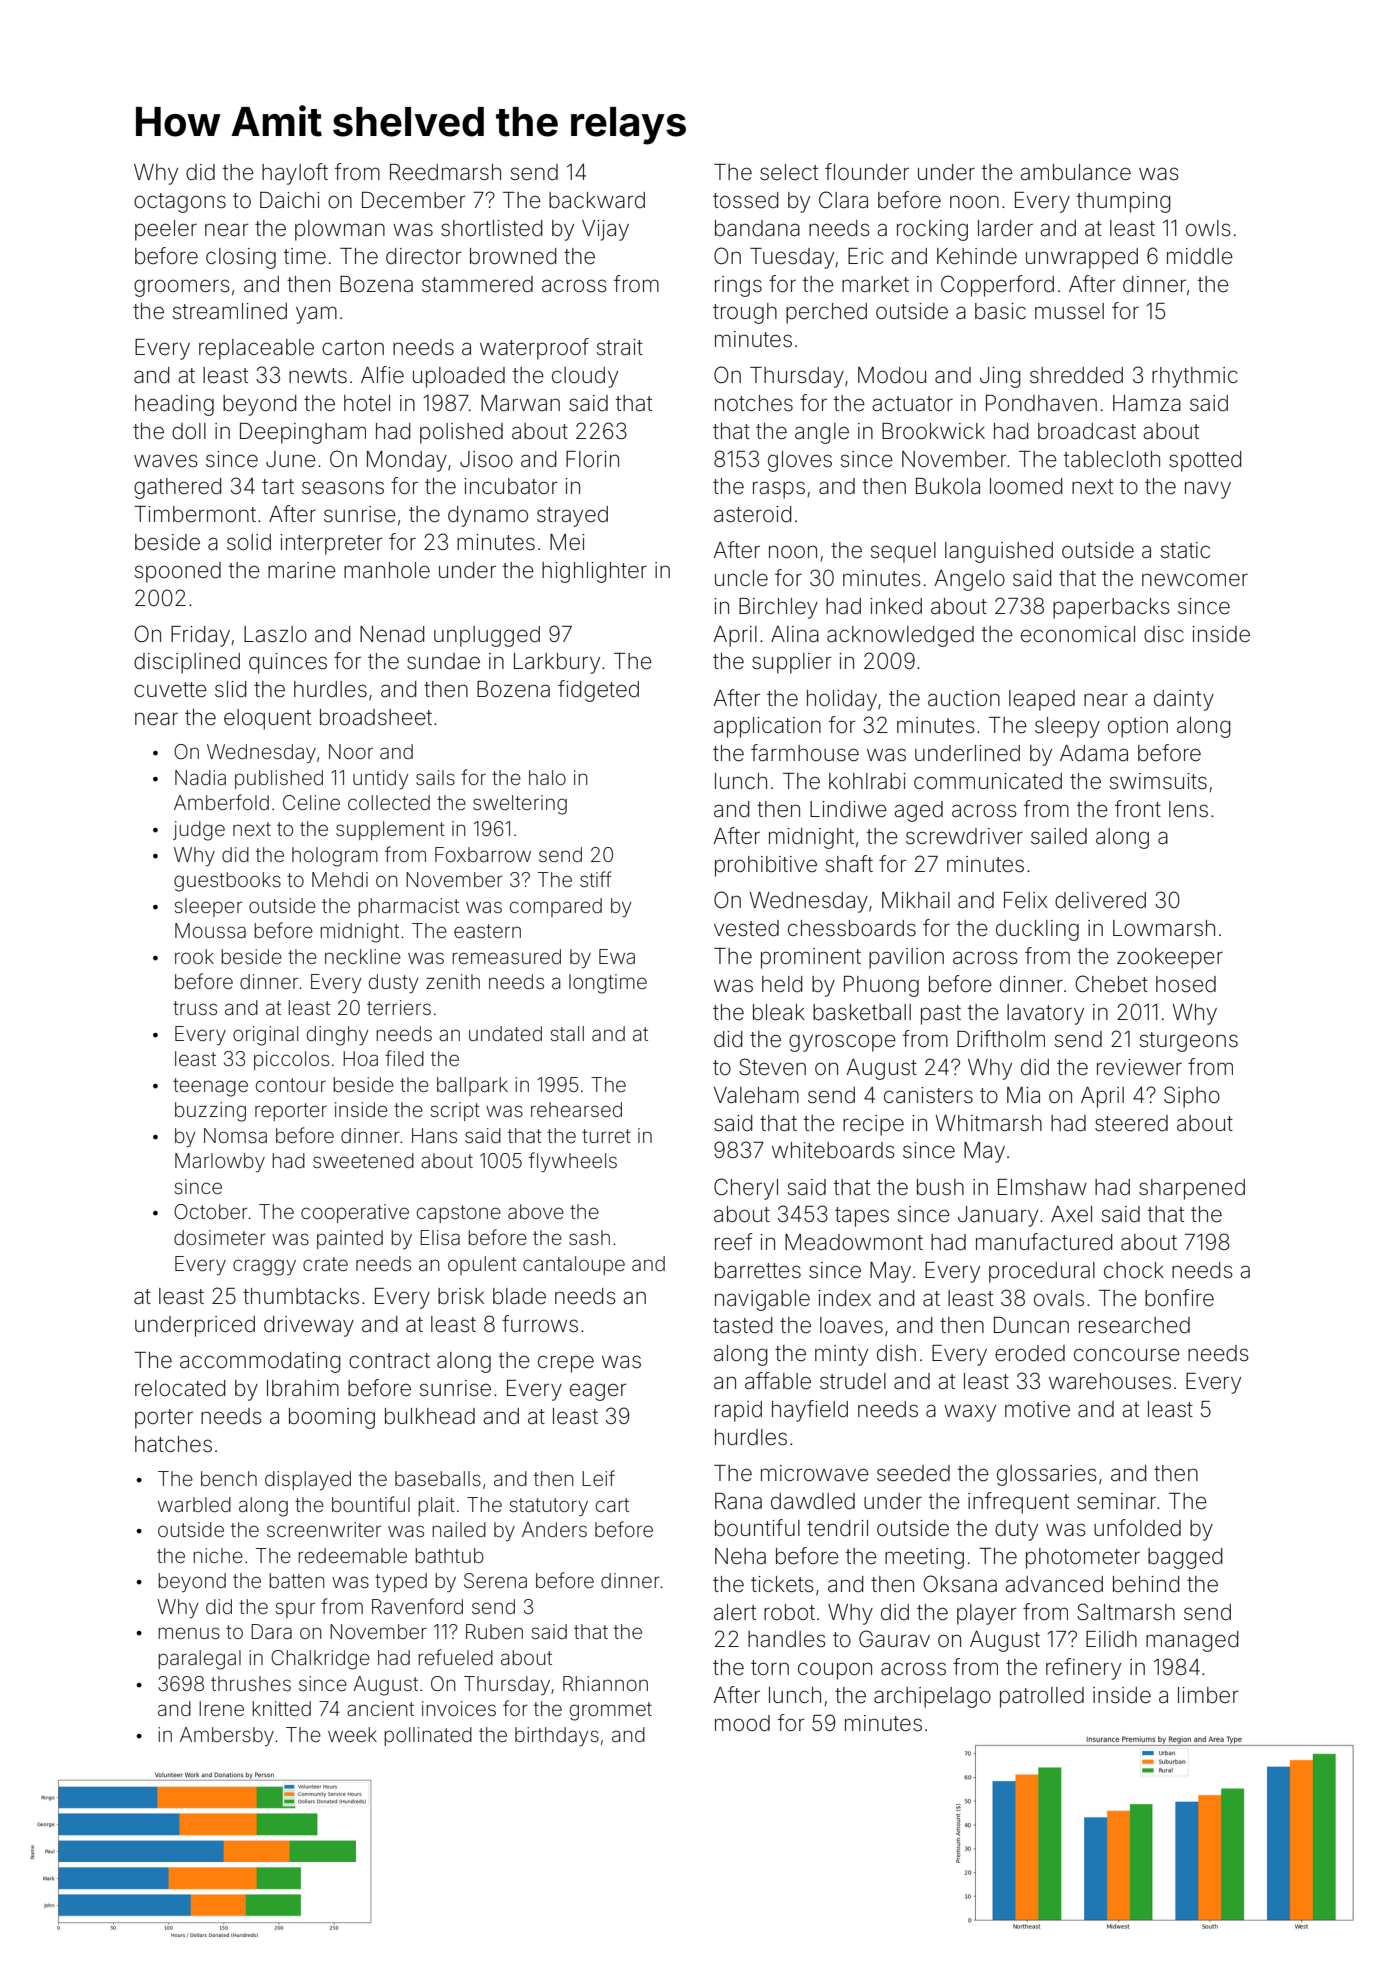  What do you see at coordinates (408, 907) in the image?
I see `pharmacist` at bounding box center [408, 907].
